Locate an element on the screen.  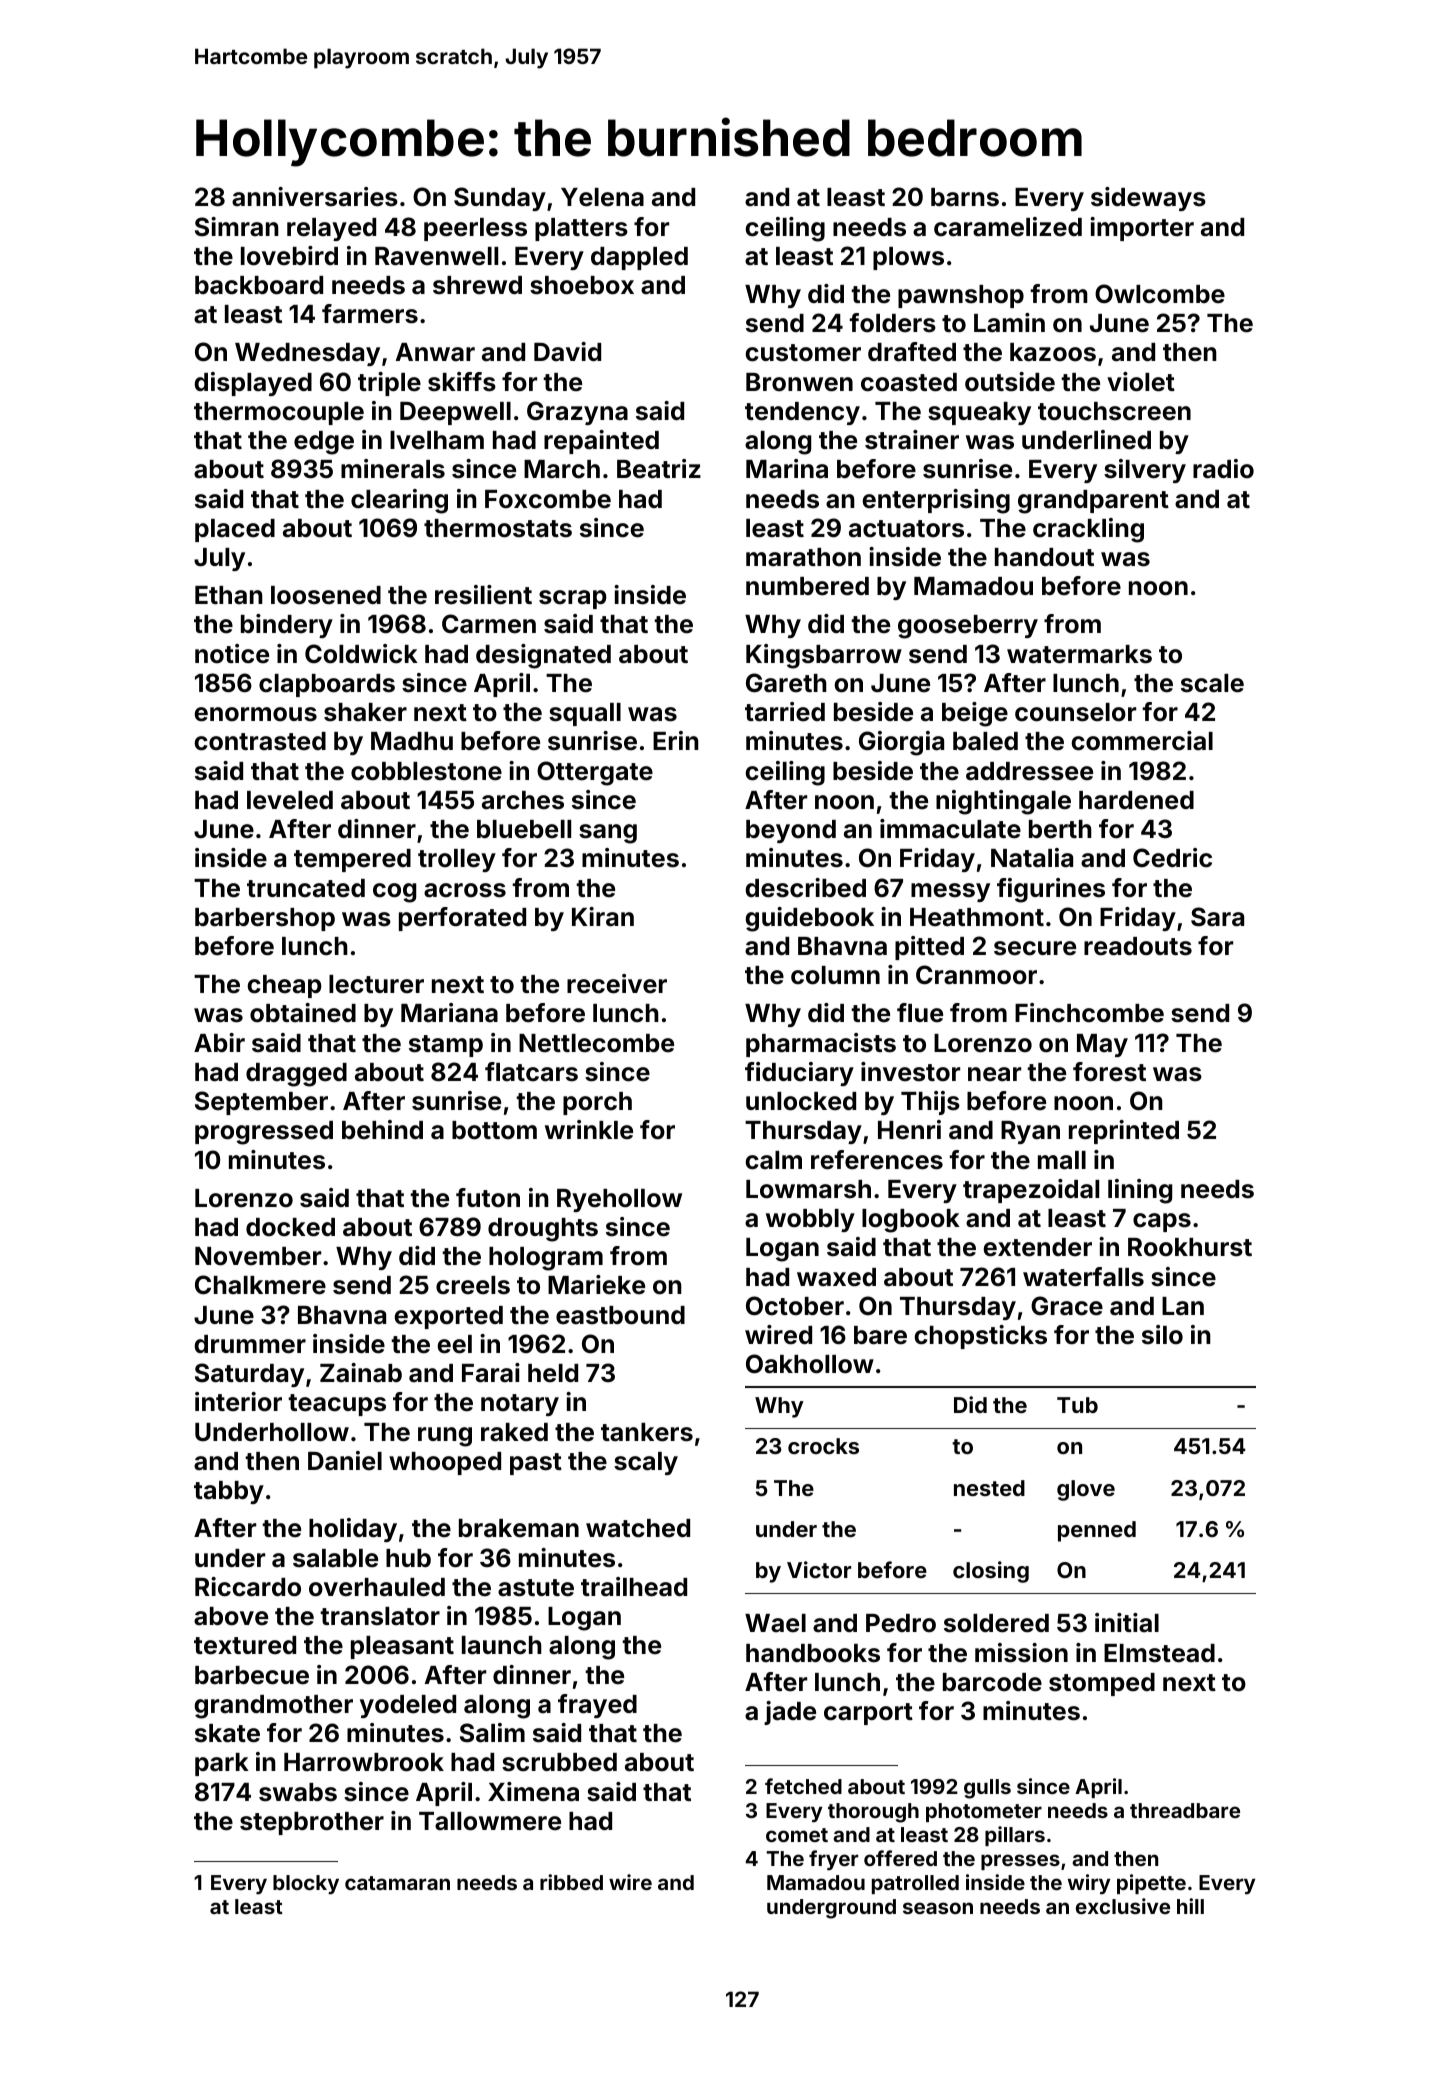
chopsticks is located at coordinates (980, 1337).
